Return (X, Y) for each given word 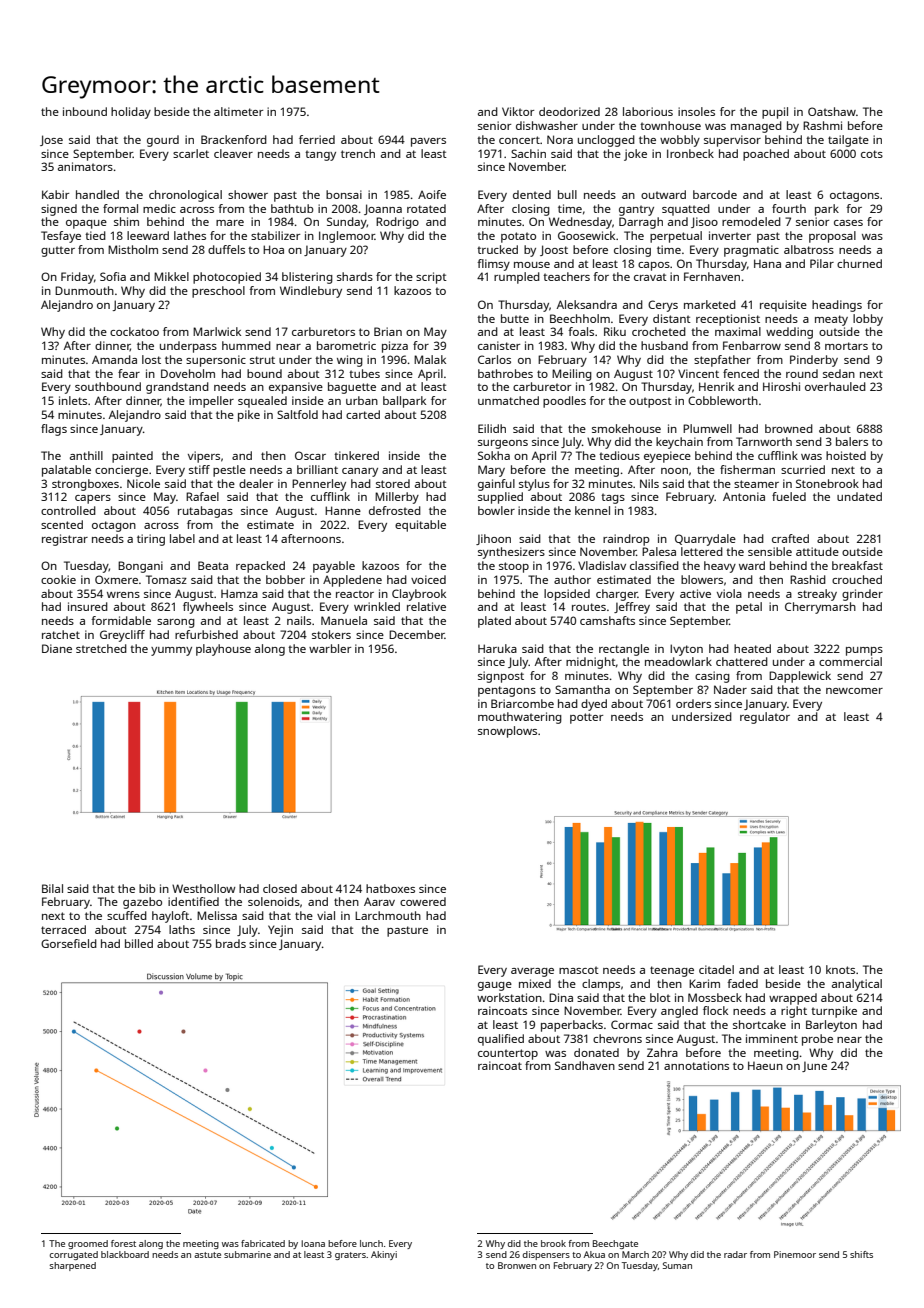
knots (840, 969)
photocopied (227, 278)
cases (848, 223)
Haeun (765, 1065)
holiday (131, 113)
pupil (775, 113)
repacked (260, 567)
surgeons (503, 444)
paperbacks (572, 1026)
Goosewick (586, 235)
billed (139, 943)
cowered (423, 901)
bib (147, 888)
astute (207, 1255)
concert (519, 140)
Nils (649, 483)
